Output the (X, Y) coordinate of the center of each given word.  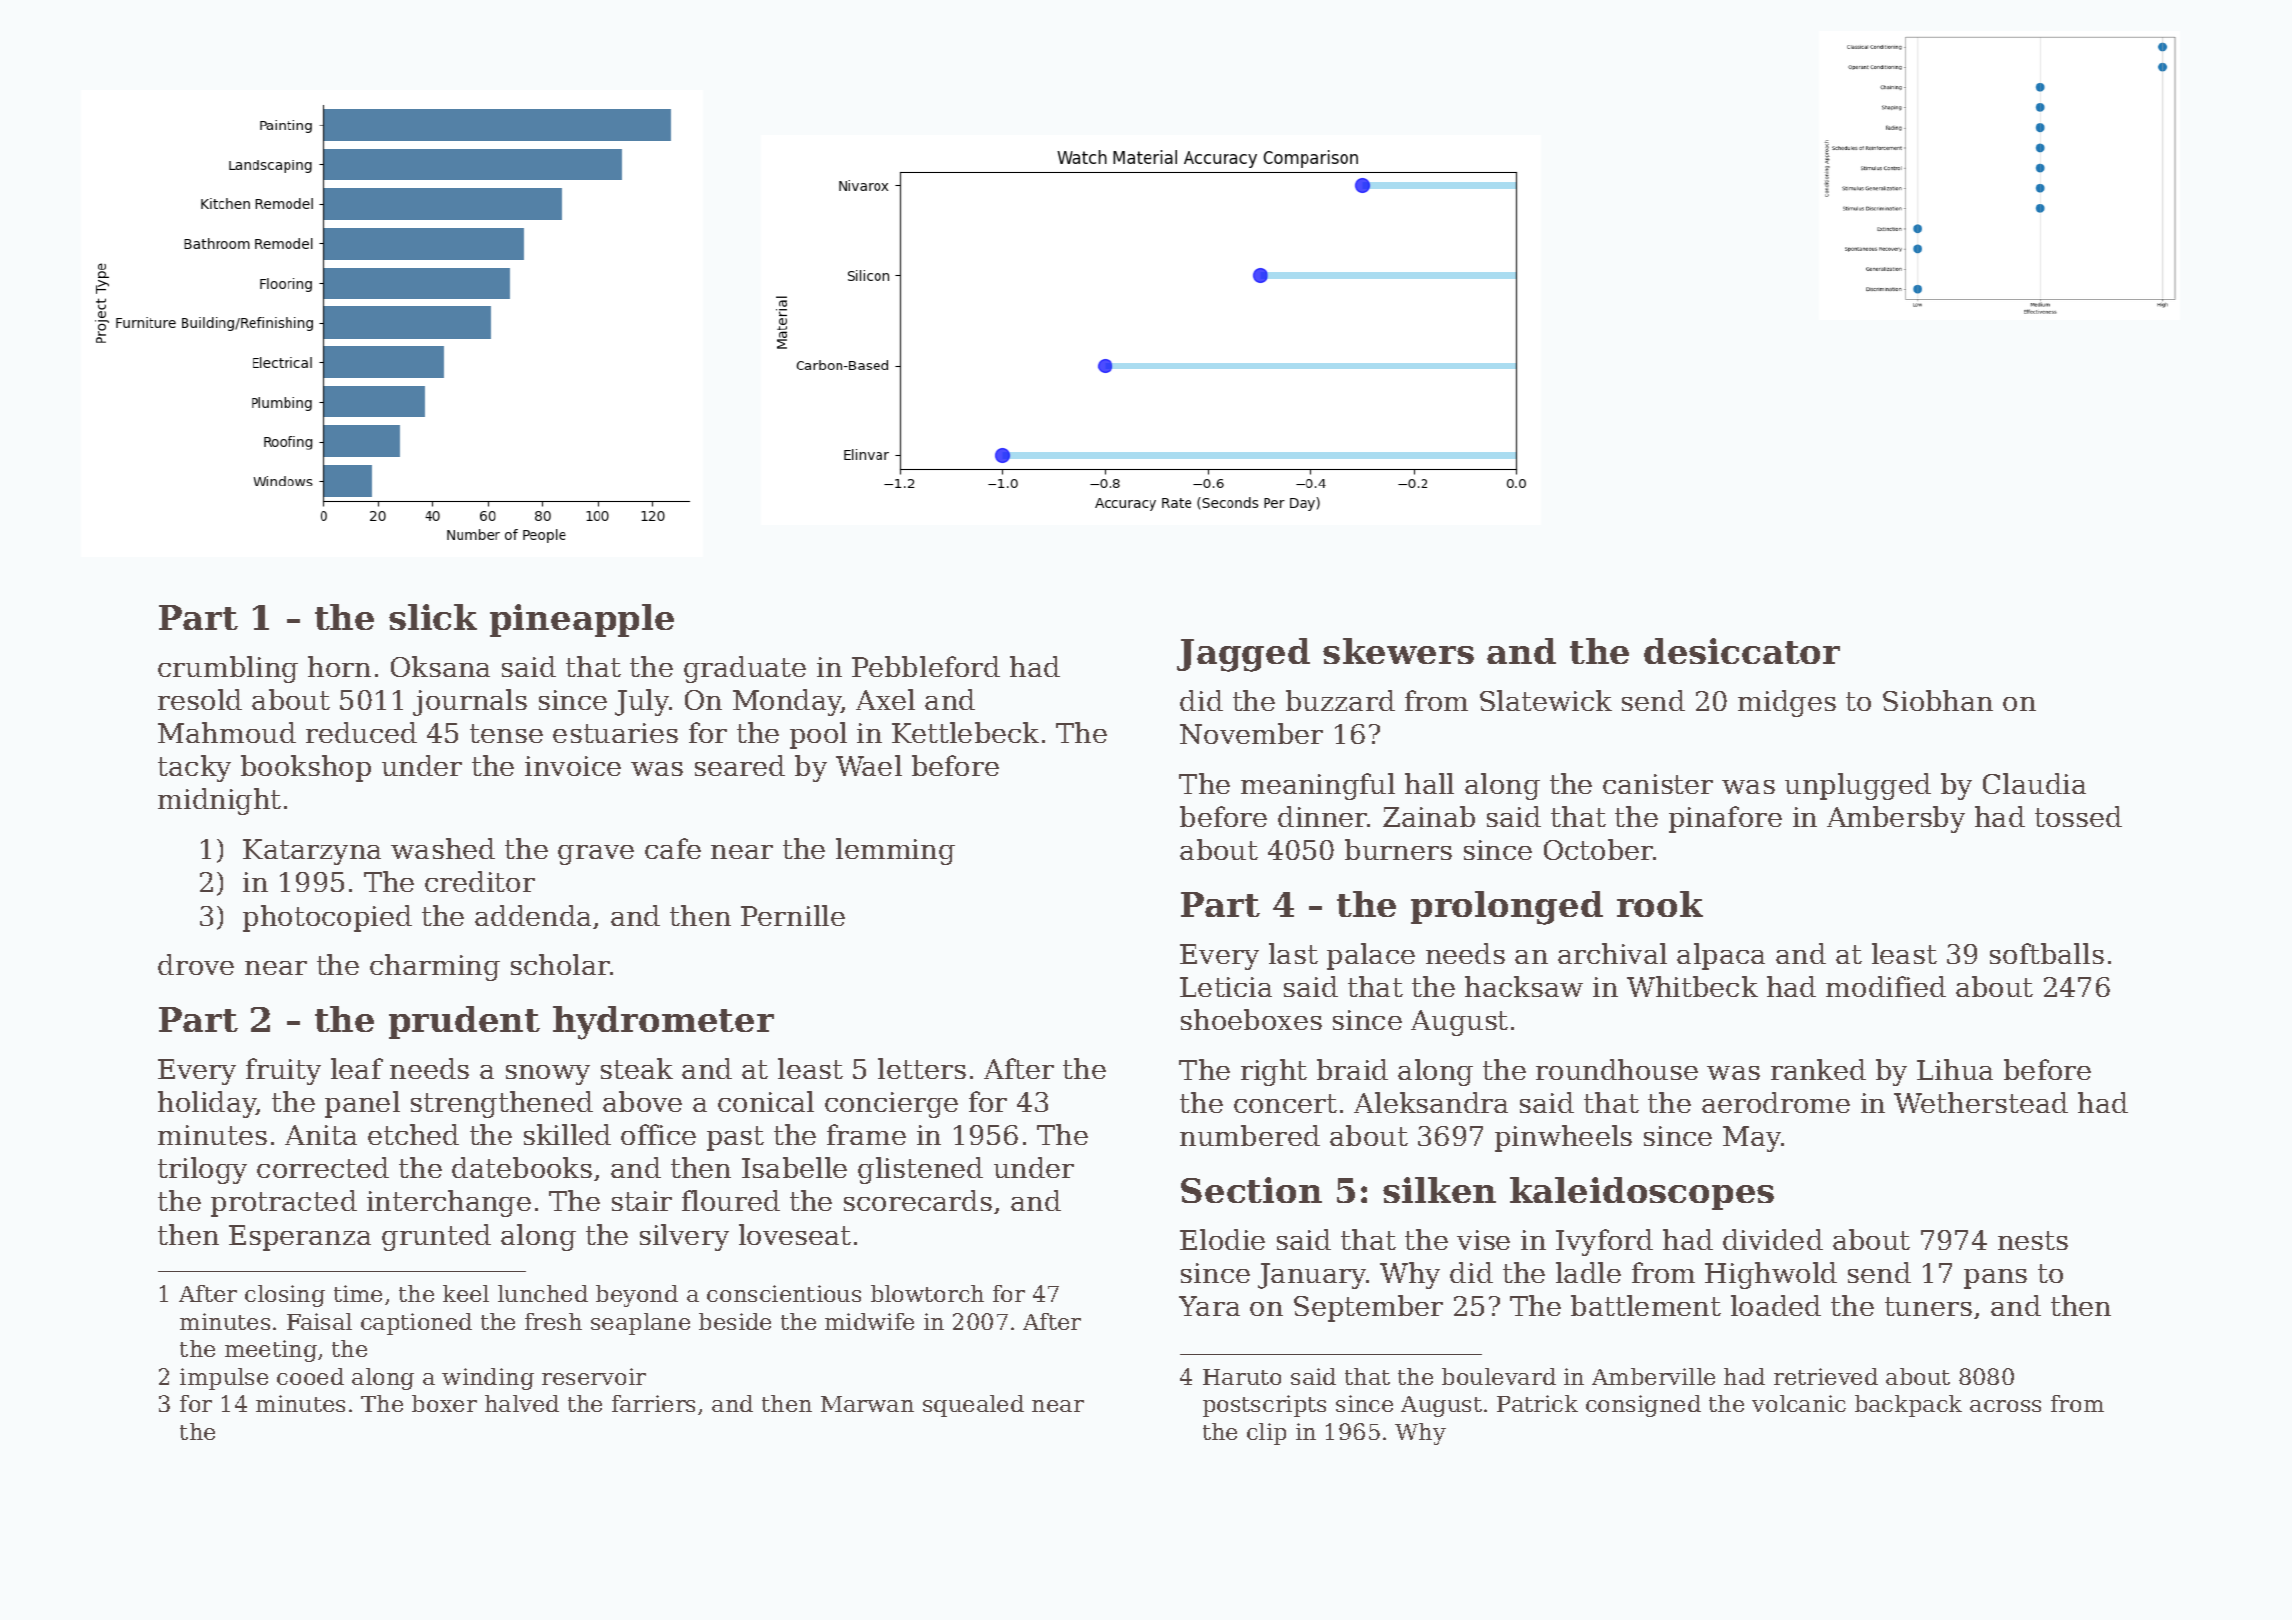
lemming (895, 851)
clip (1266, 1434)
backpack (1908, 1406)
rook (1660, 904)
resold (200, 699)
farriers (653, 1403)
